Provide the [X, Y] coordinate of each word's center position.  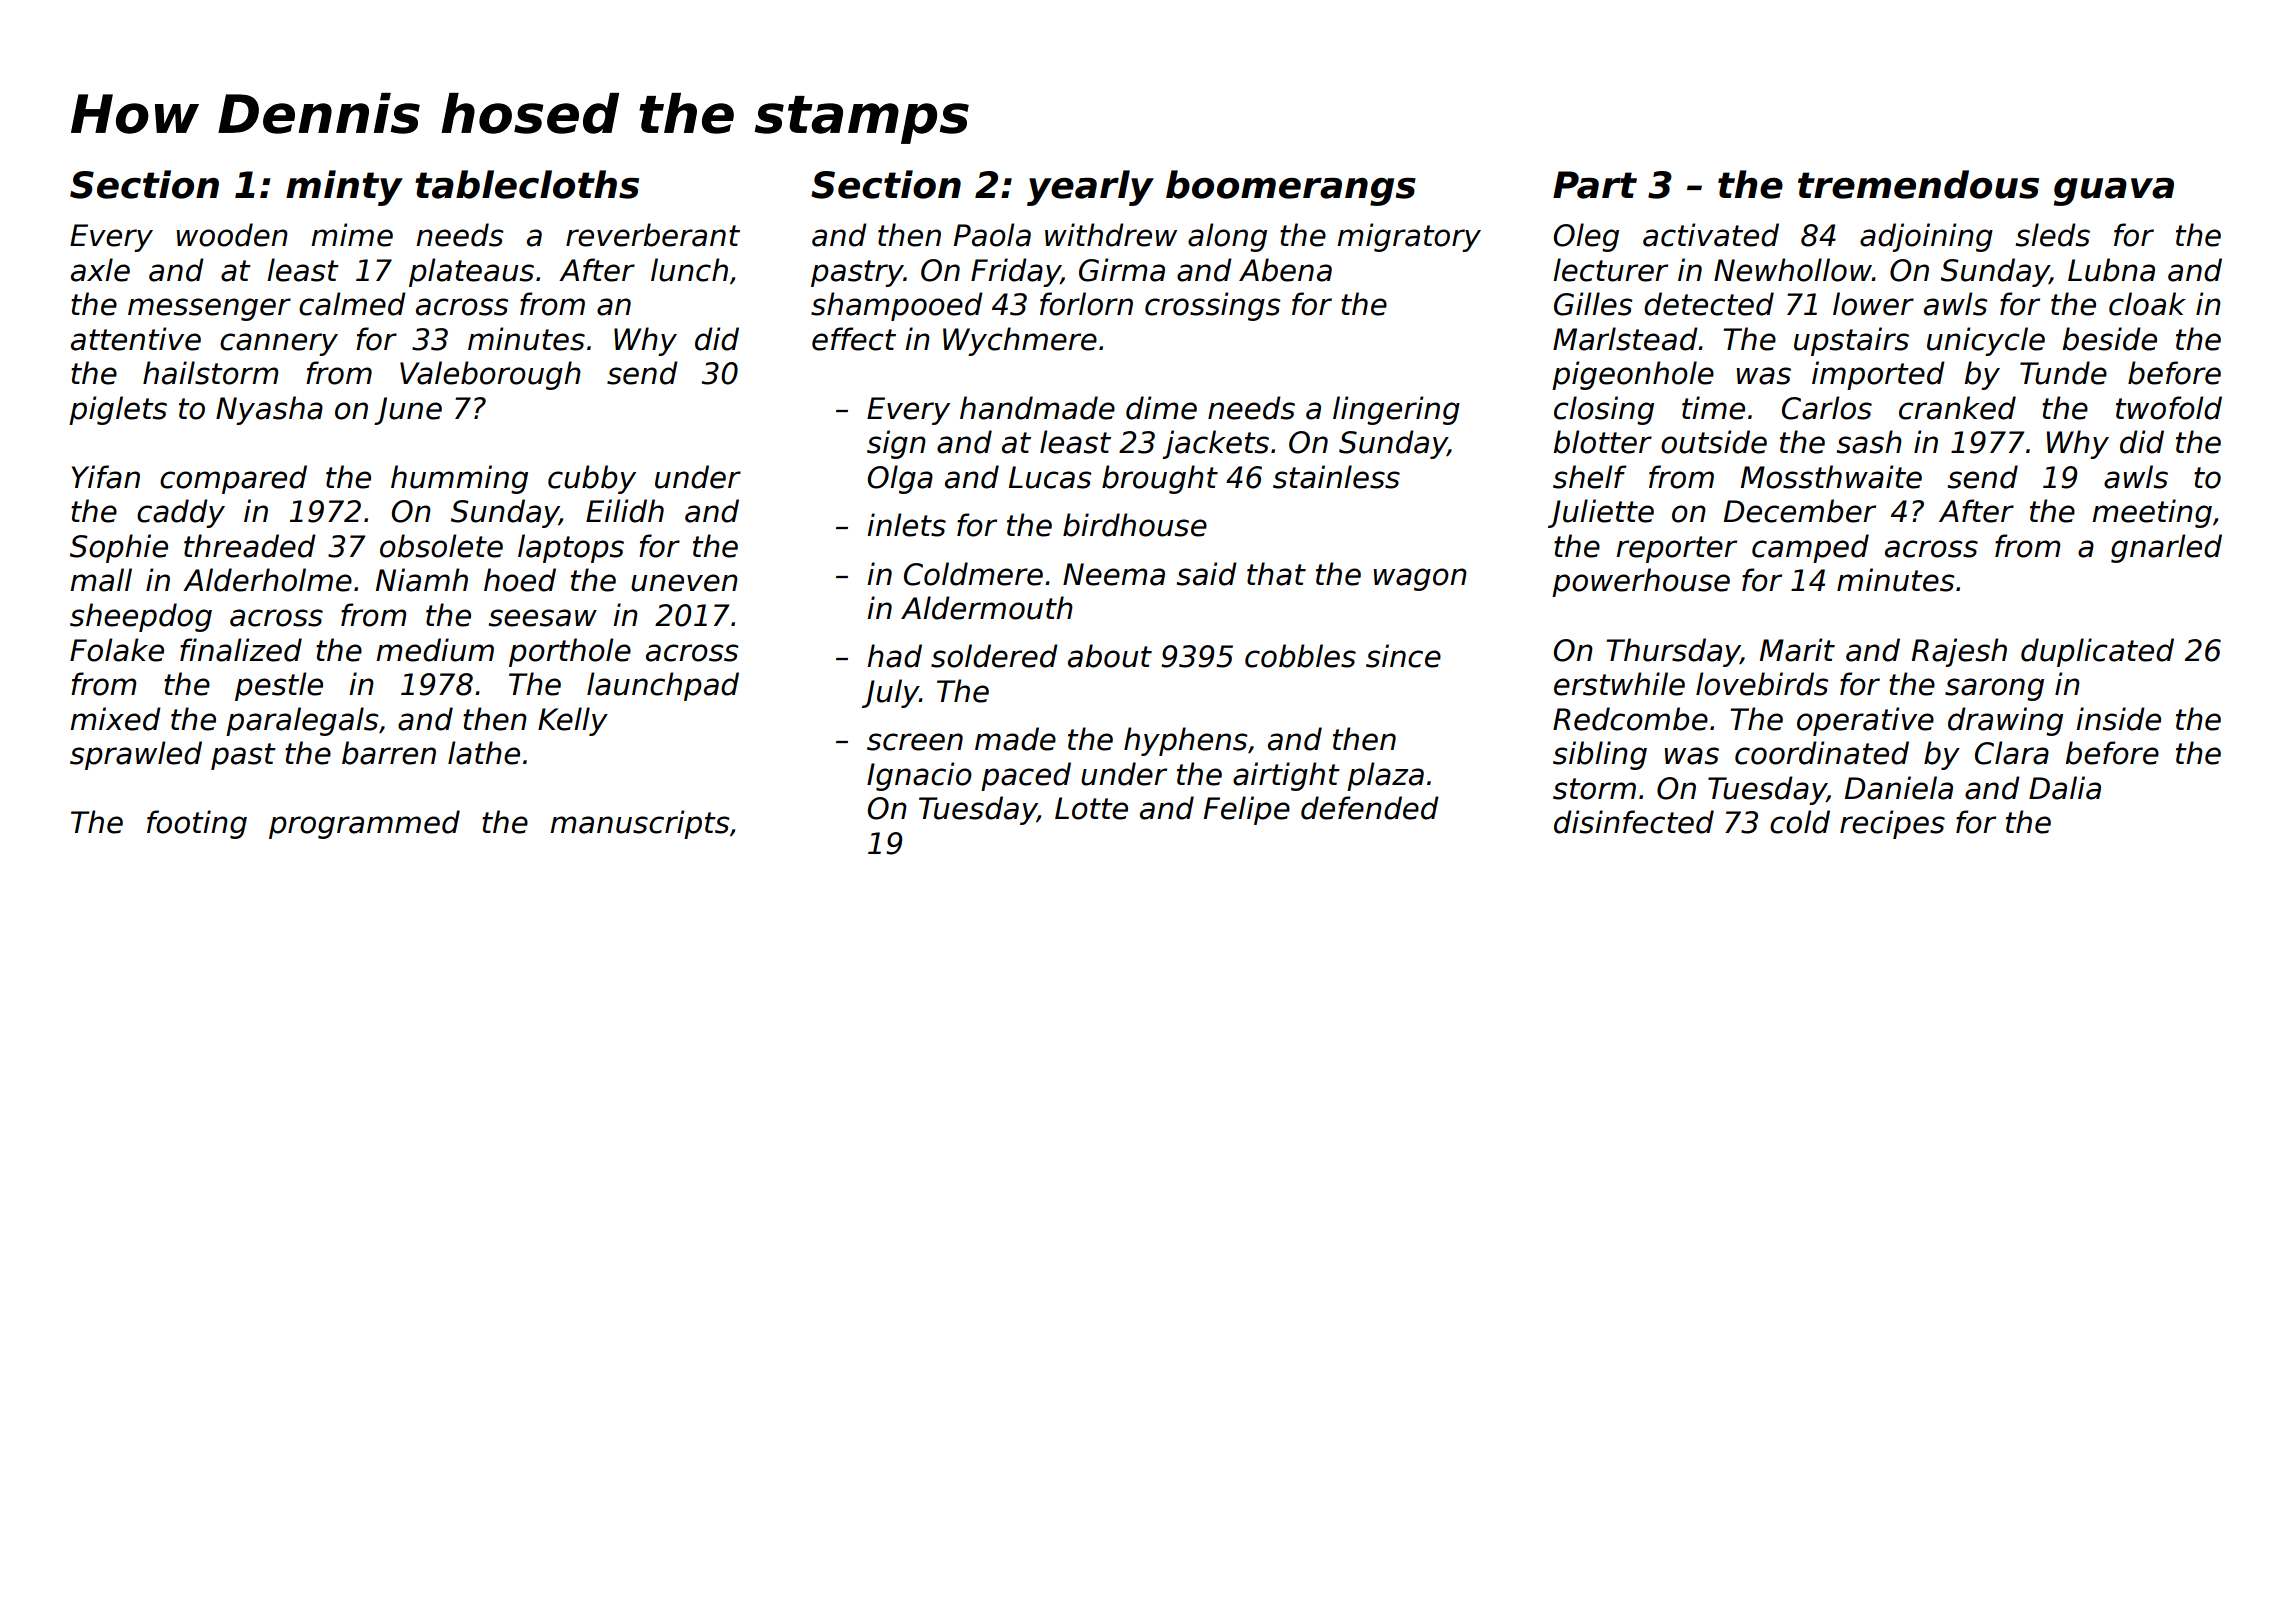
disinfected [1634, 822]
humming [459, 479]
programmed [364, 824]
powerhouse [1641, 582]
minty [344, 188]
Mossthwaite [1831, 477]
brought [1160, 479]
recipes [1892, 824]
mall [101, 580]
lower [1873, 304]
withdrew [1111, 235]
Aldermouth [987, 608]
